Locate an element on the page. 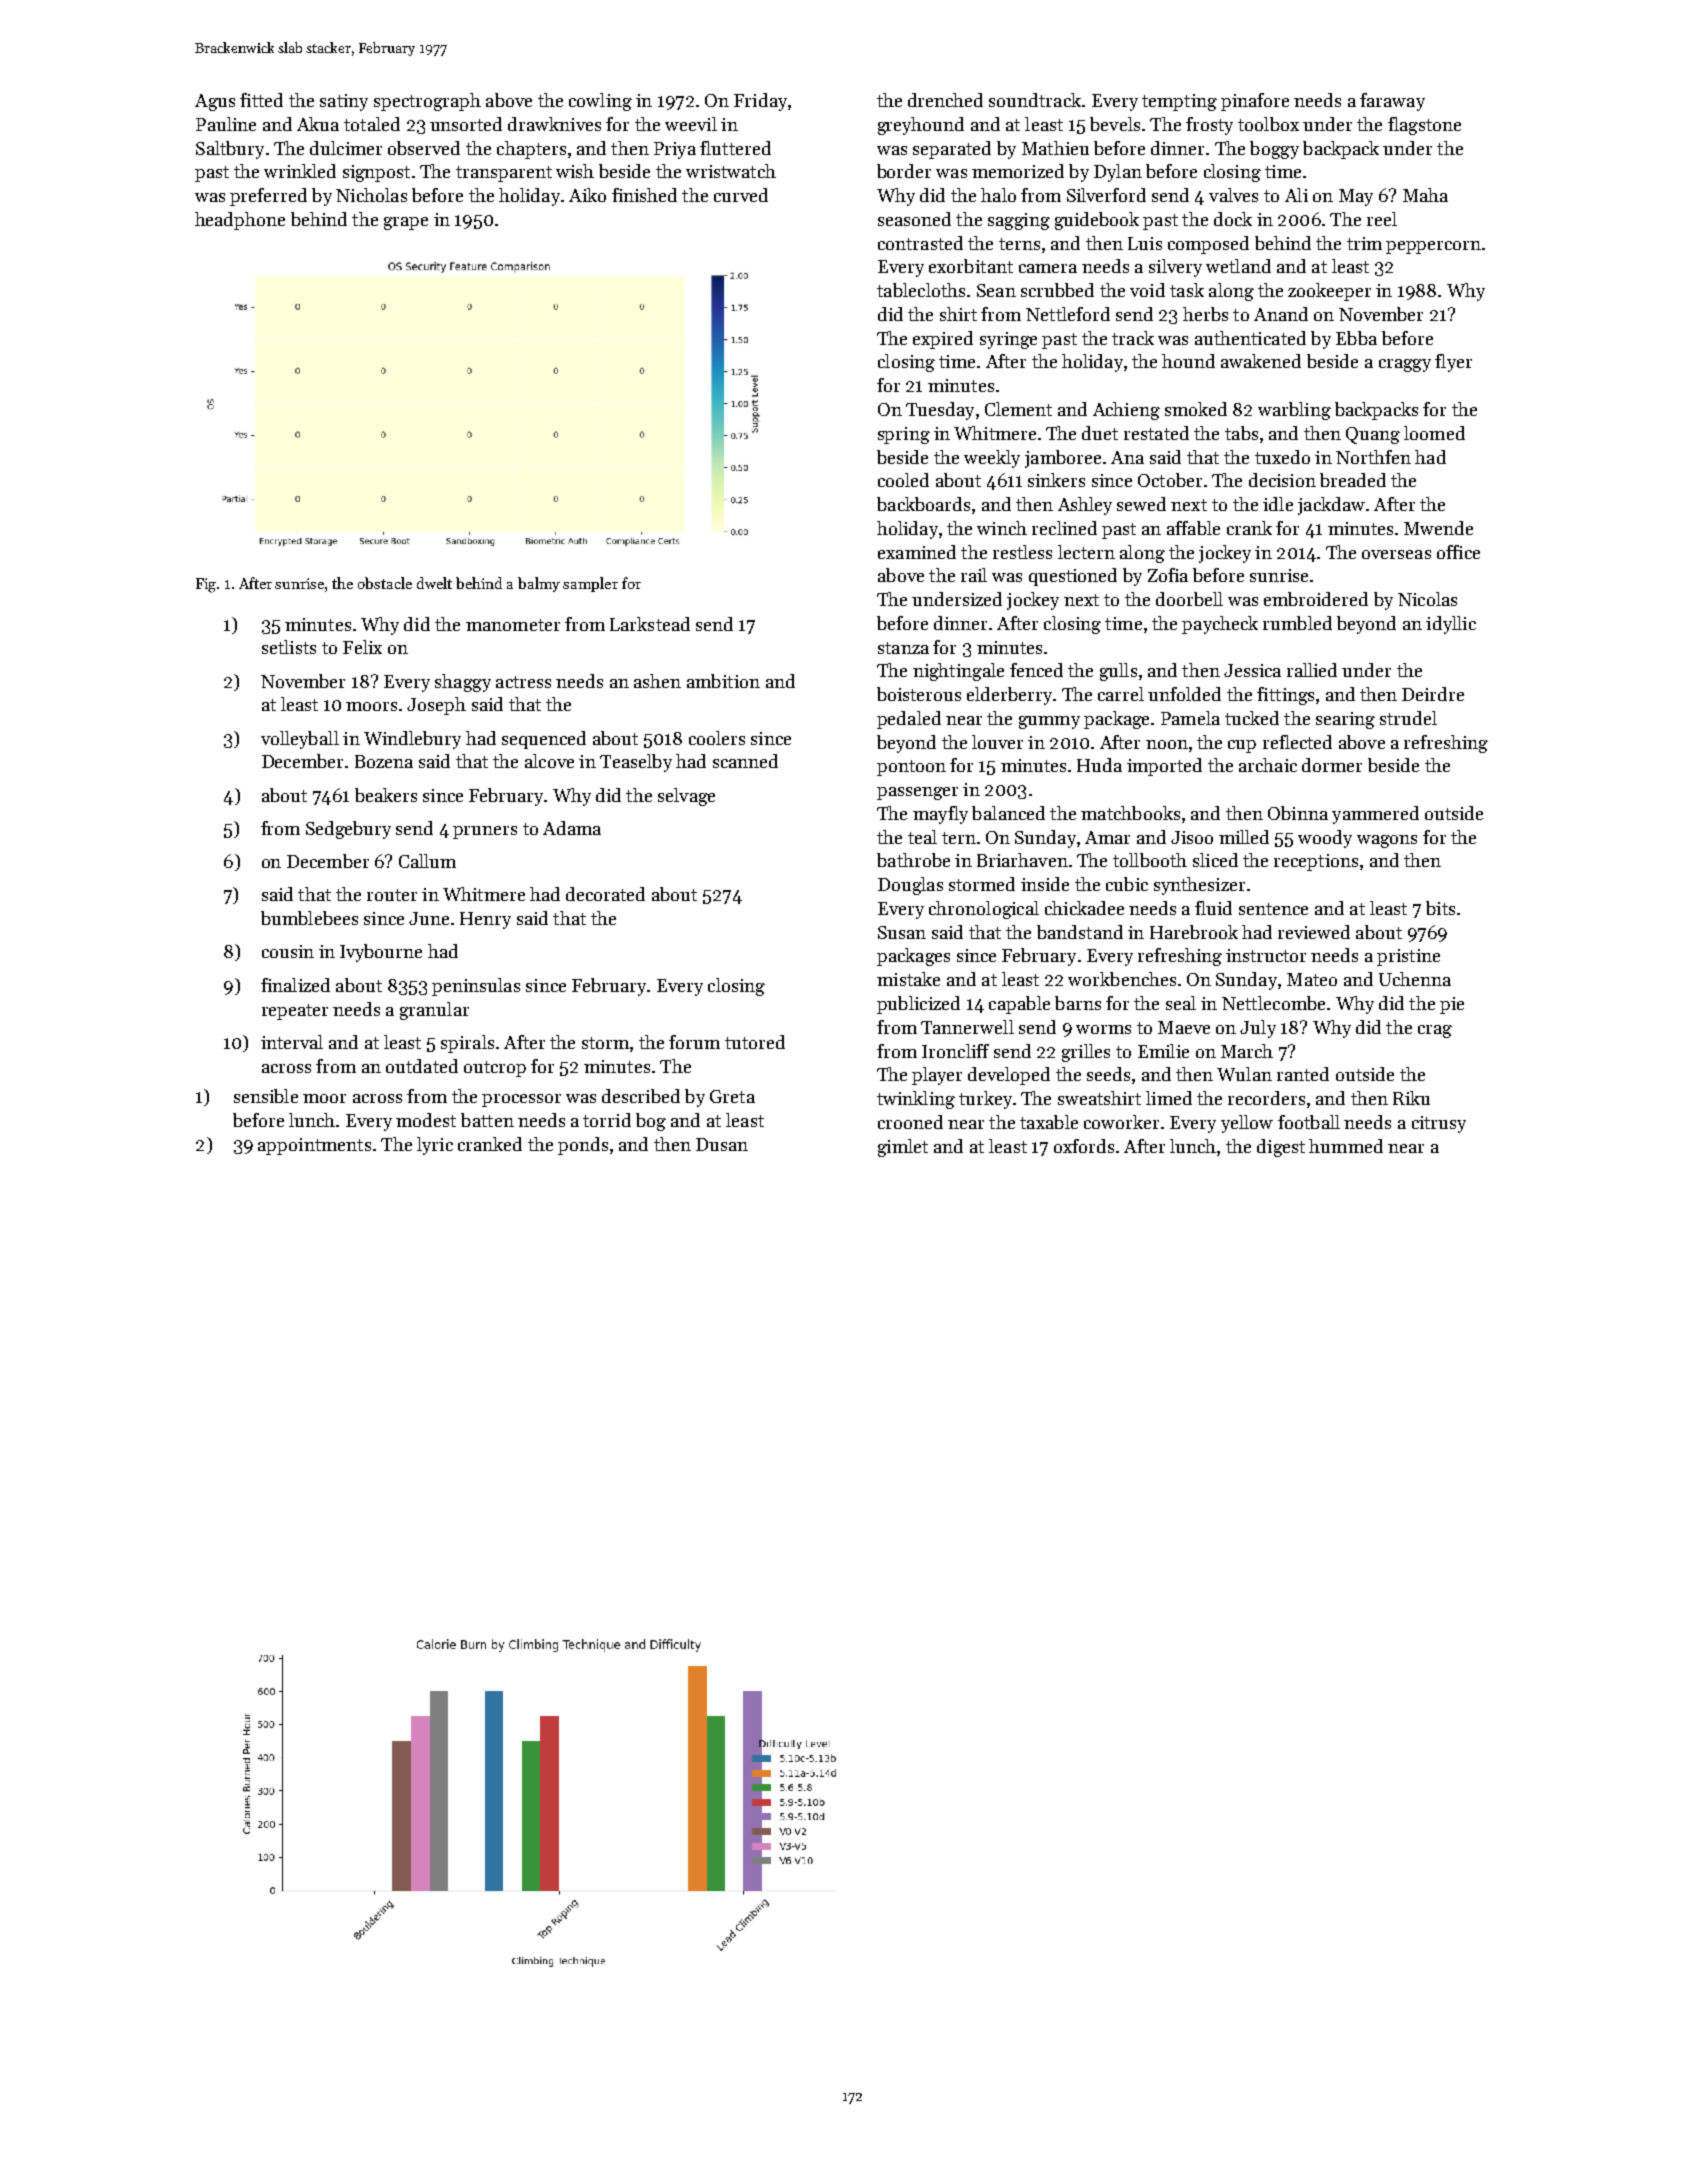  flagstone is located at coordinates (1424, 126).
